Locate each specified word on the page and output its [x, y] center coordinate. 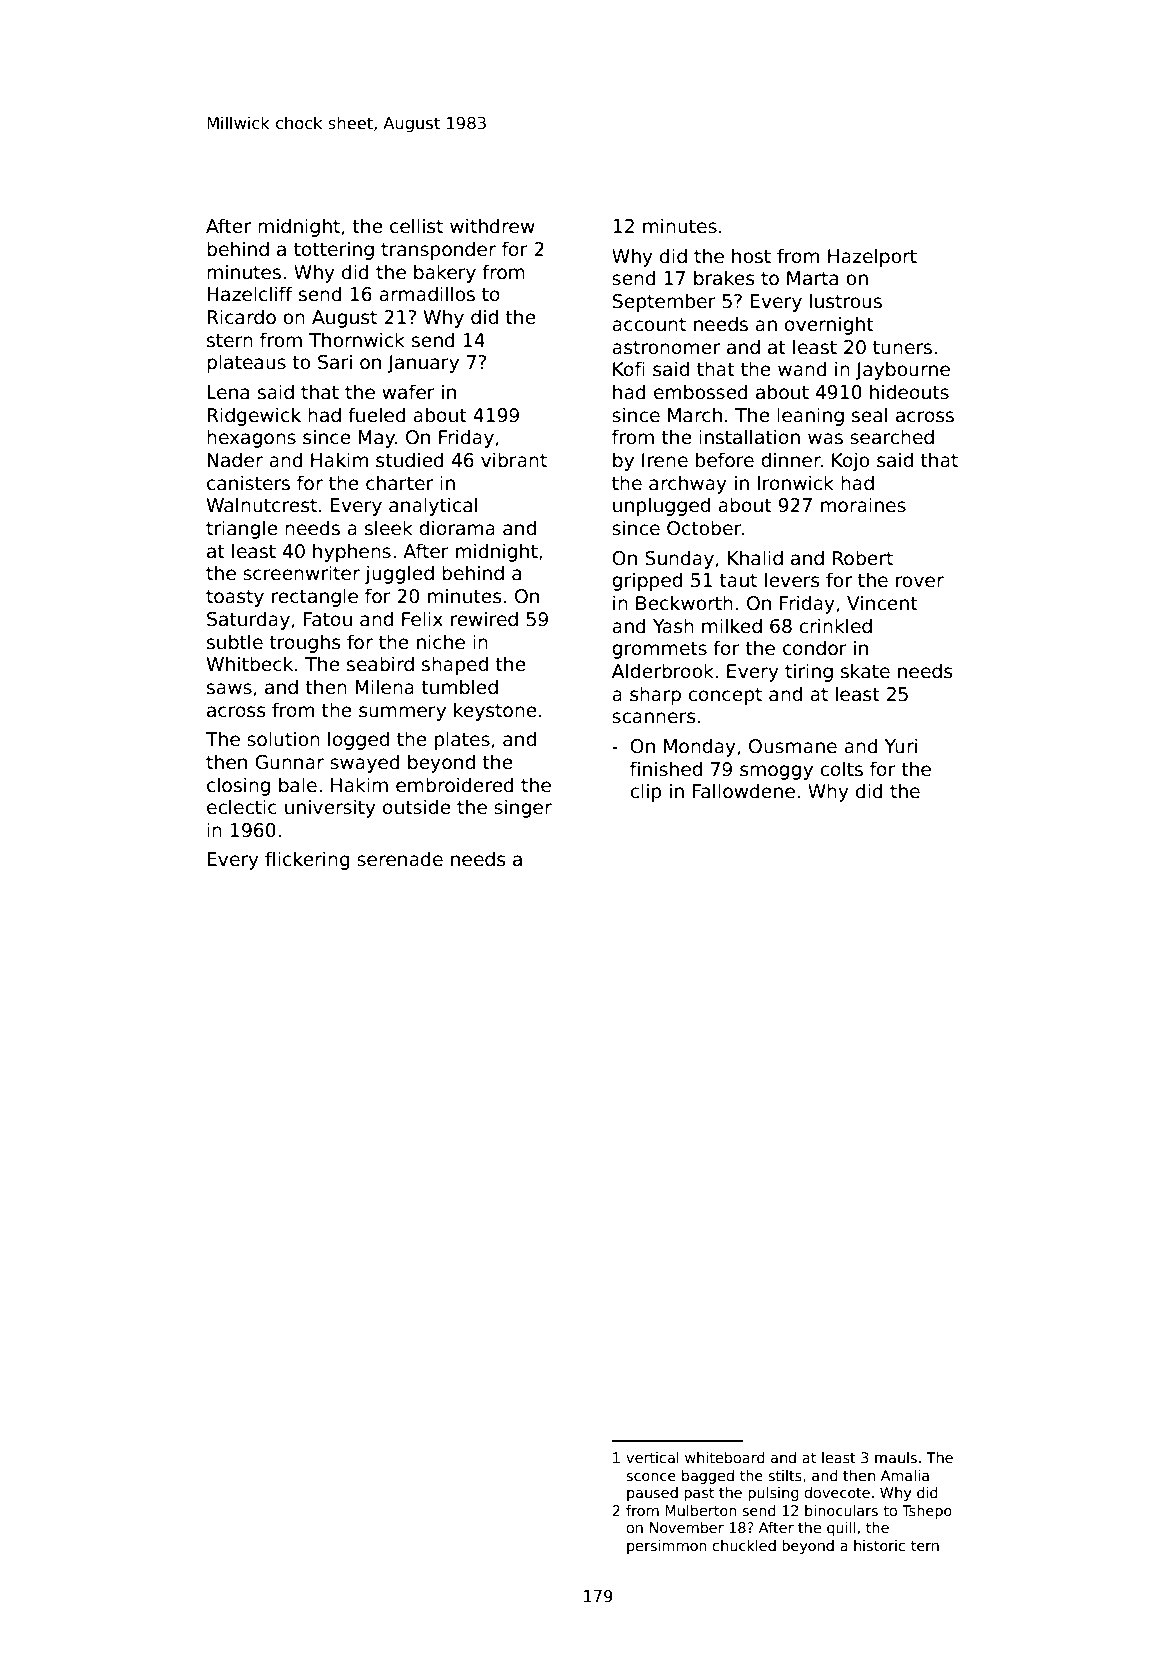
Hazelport [872, 257]
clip [646, 792]
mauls [896, 1457]
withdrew [492, 226]
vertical [652, 1457]
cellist [416, 226]
